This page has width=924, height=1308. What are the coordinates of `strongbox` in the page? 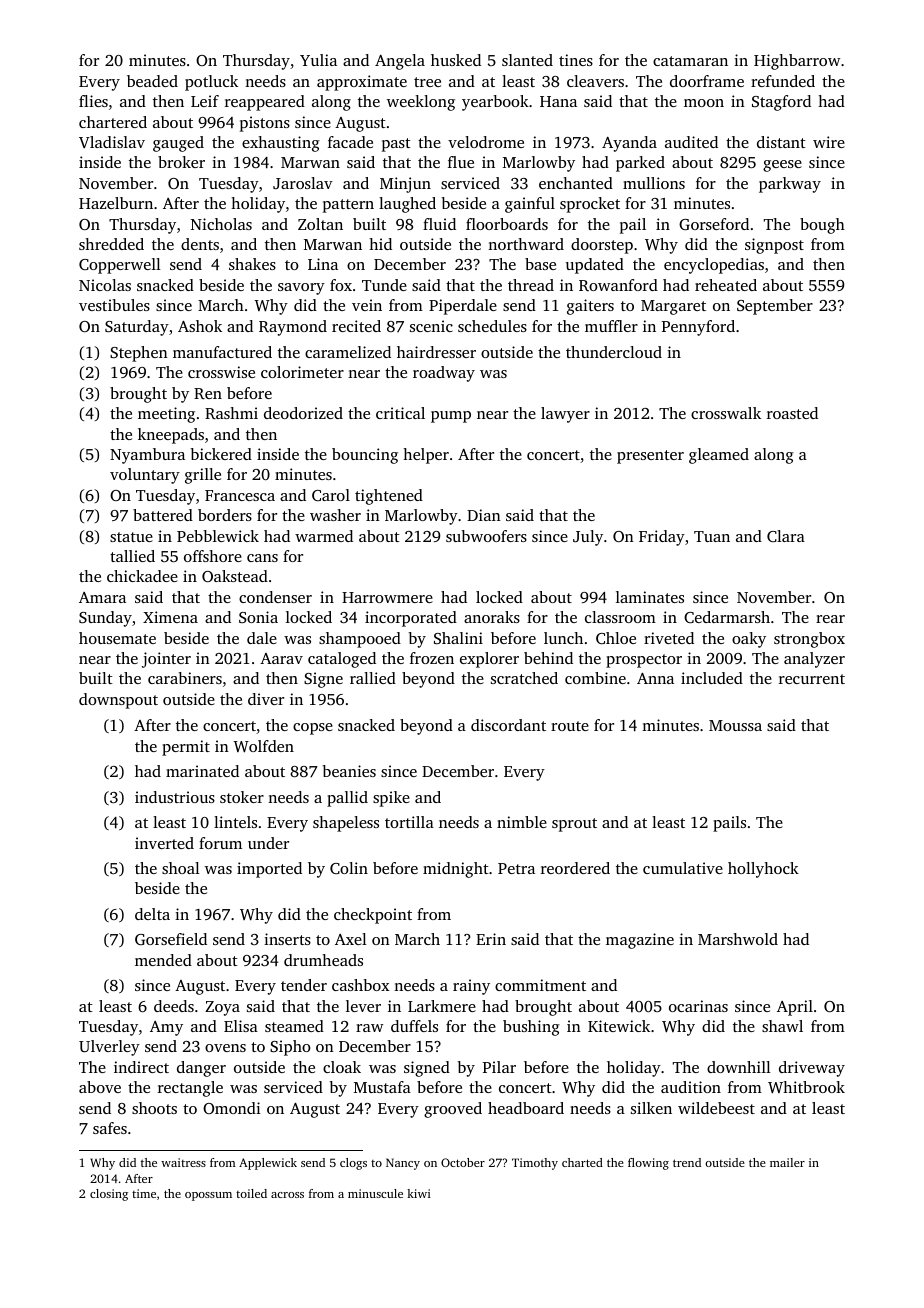 It's located at (809, 640).
